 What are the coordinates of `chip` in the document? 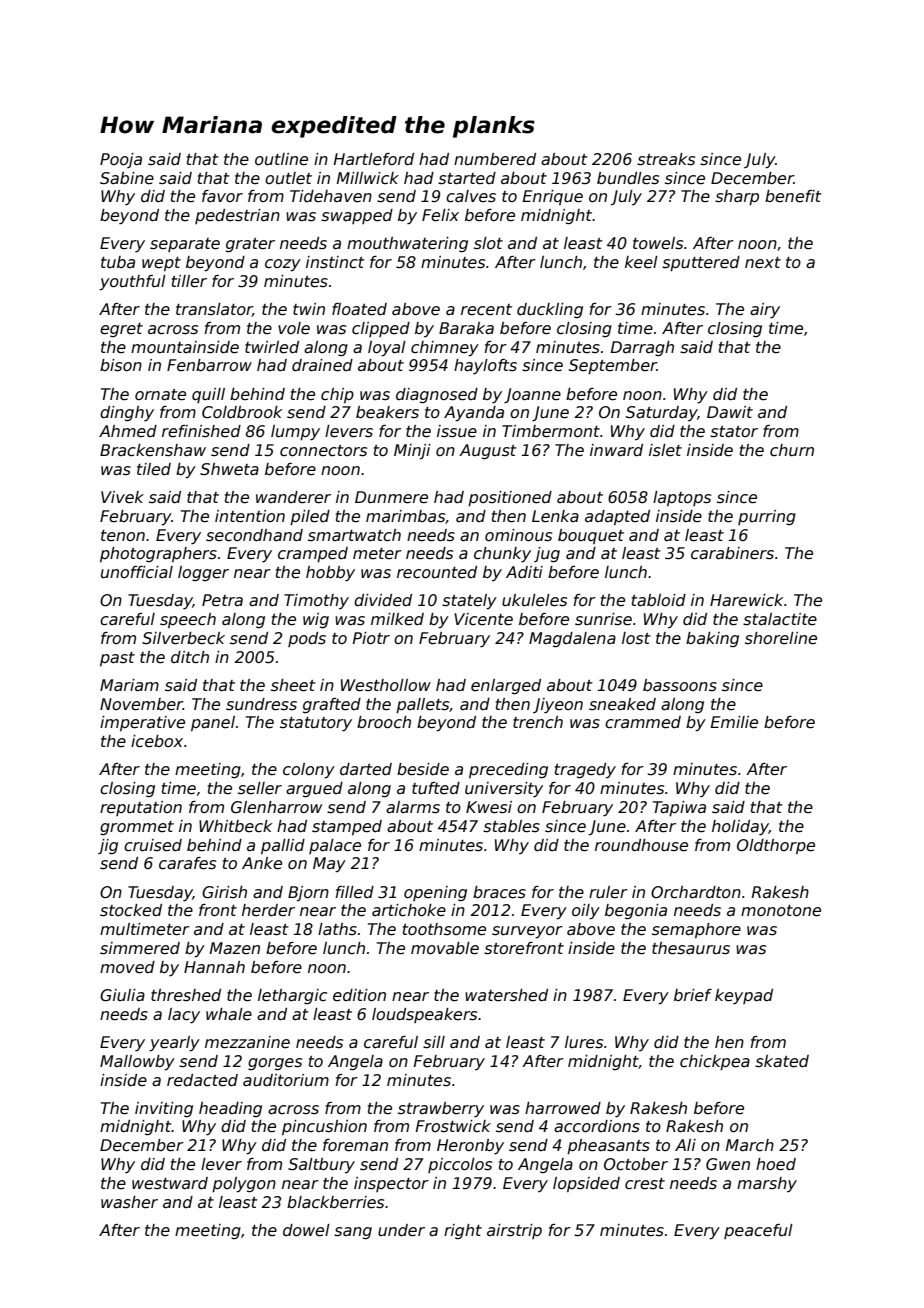 It's located at (337, 395).
